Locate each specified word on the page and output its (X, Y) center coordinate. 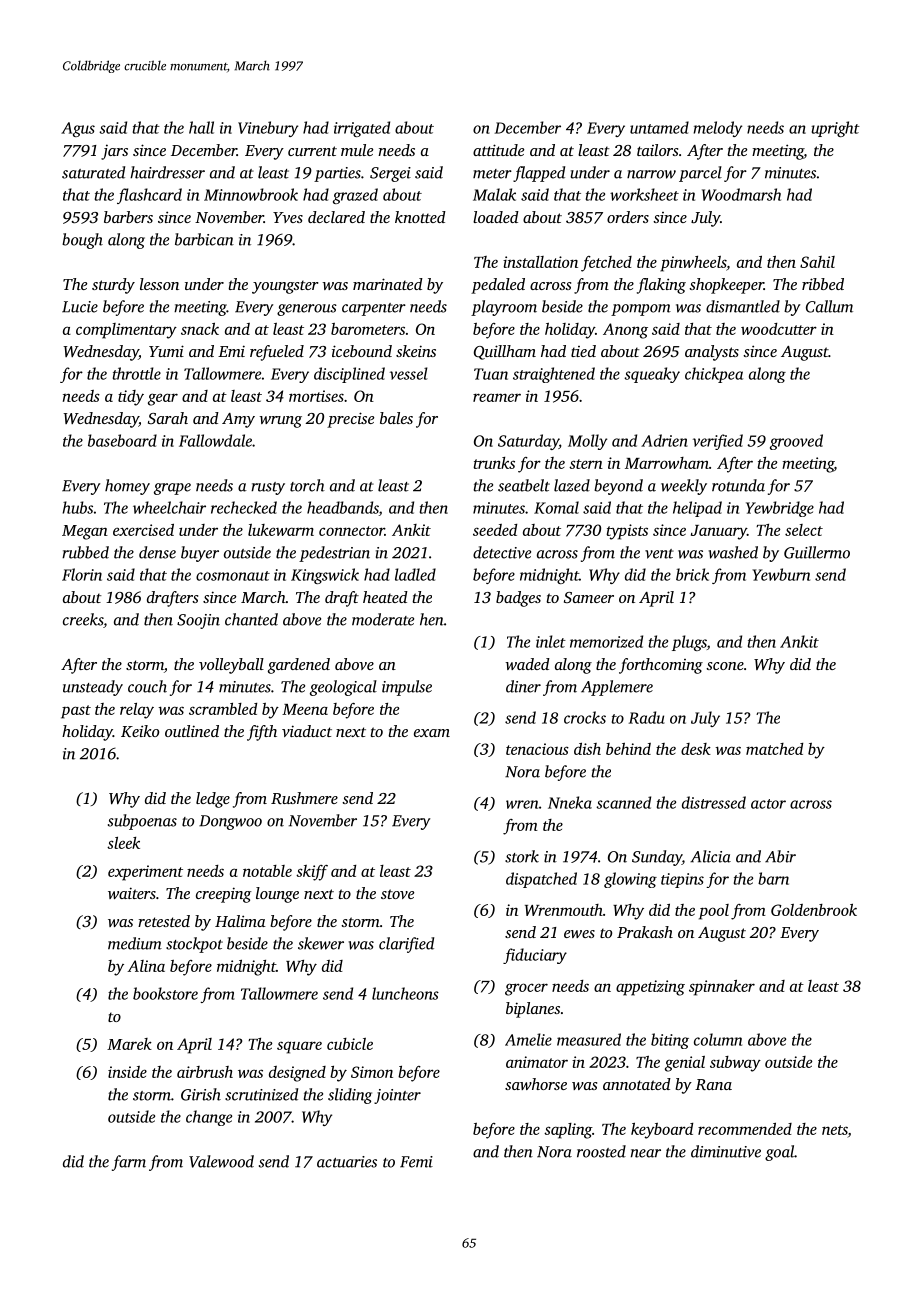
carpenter (374, 309)
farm (129, 1163)
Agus (78, 129)
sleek (123, 843)
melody (717, 129)
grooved (796, 442)
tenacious (537, 749)
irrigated (362, 129)
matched (774, 749)
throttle (137, 373)
